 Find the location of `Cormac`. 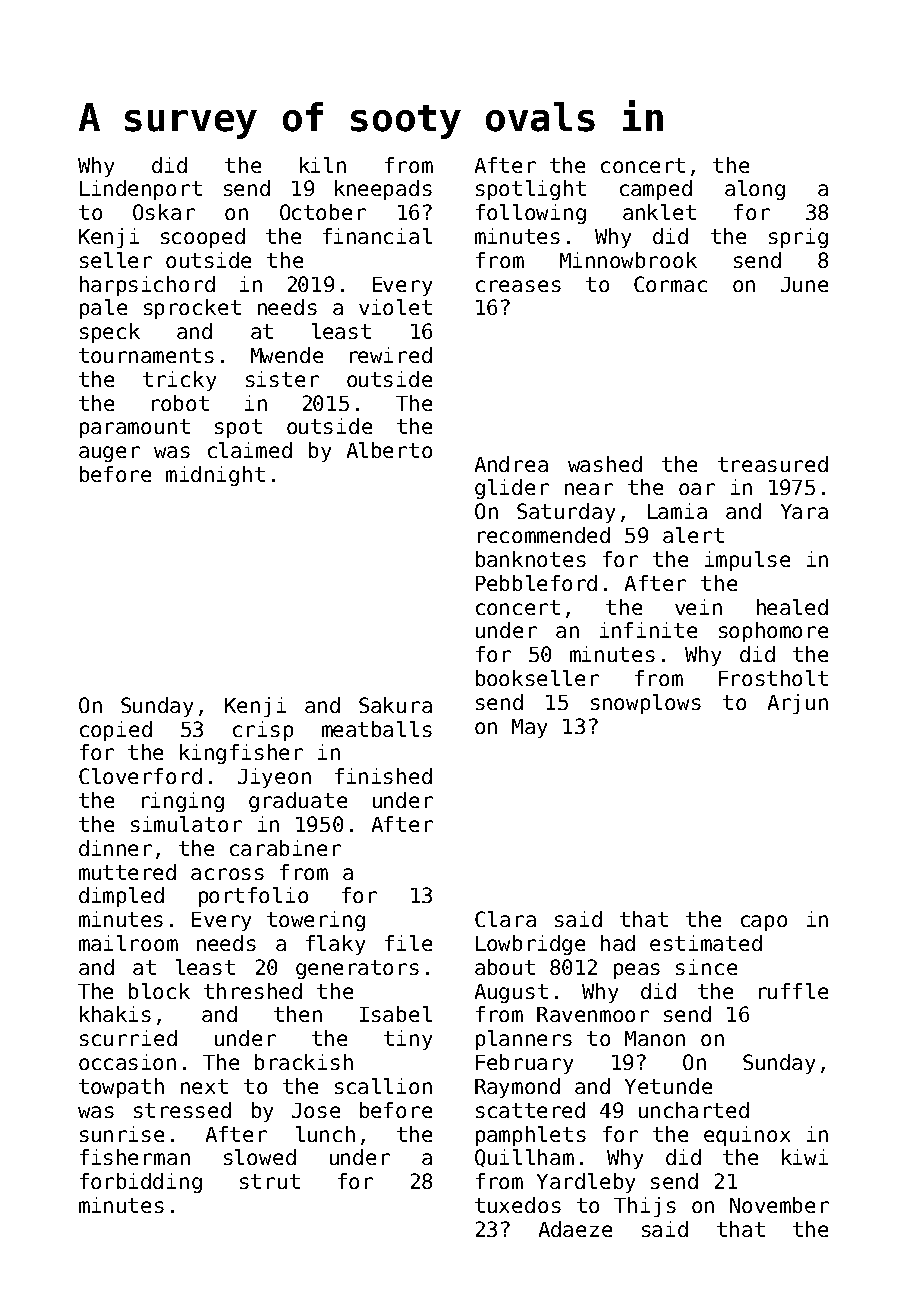

Cormac is located at coordinates (670, 284).
